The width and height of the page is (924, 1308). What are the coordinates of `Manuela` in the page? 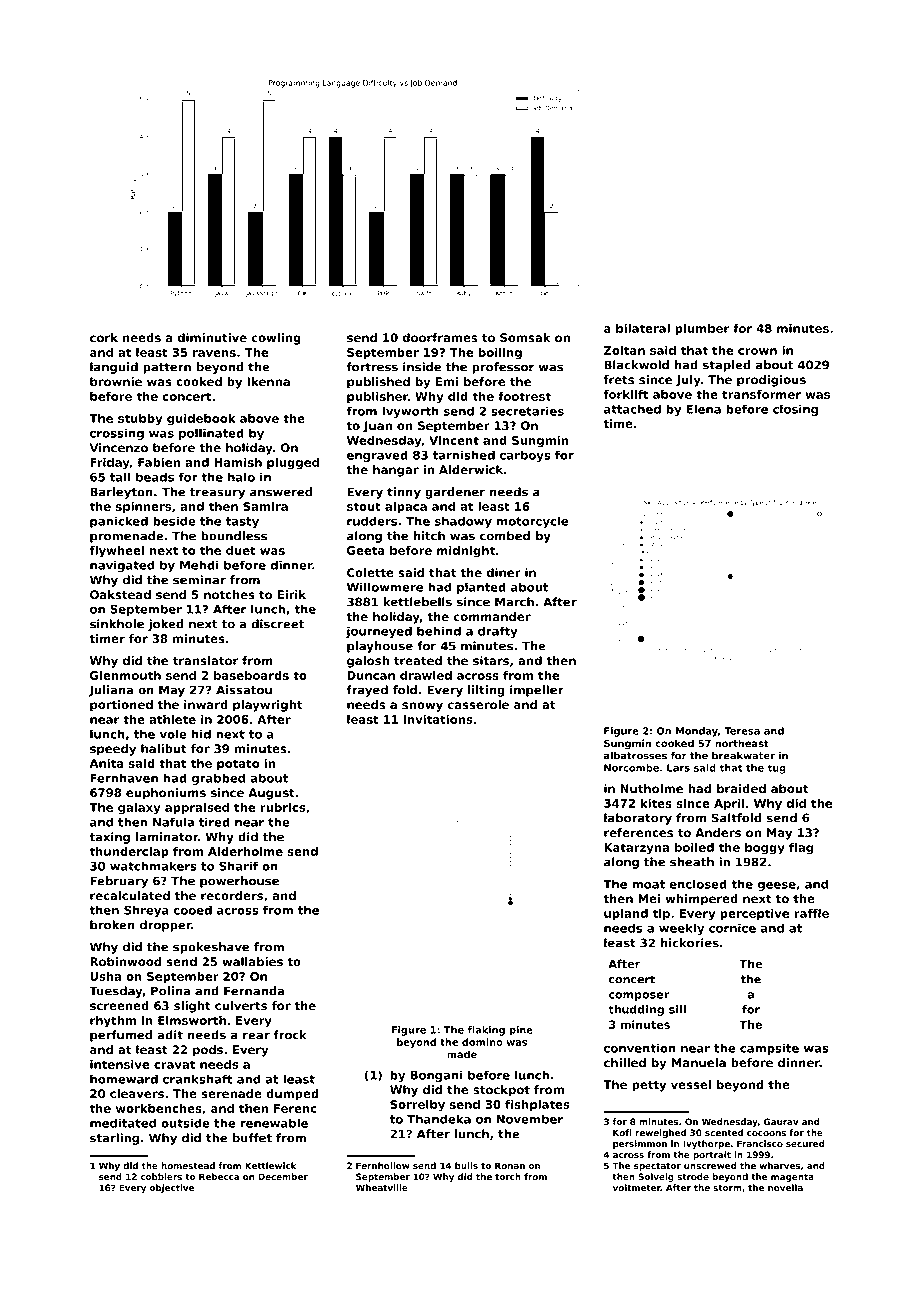 It's located at (699, 1062).
